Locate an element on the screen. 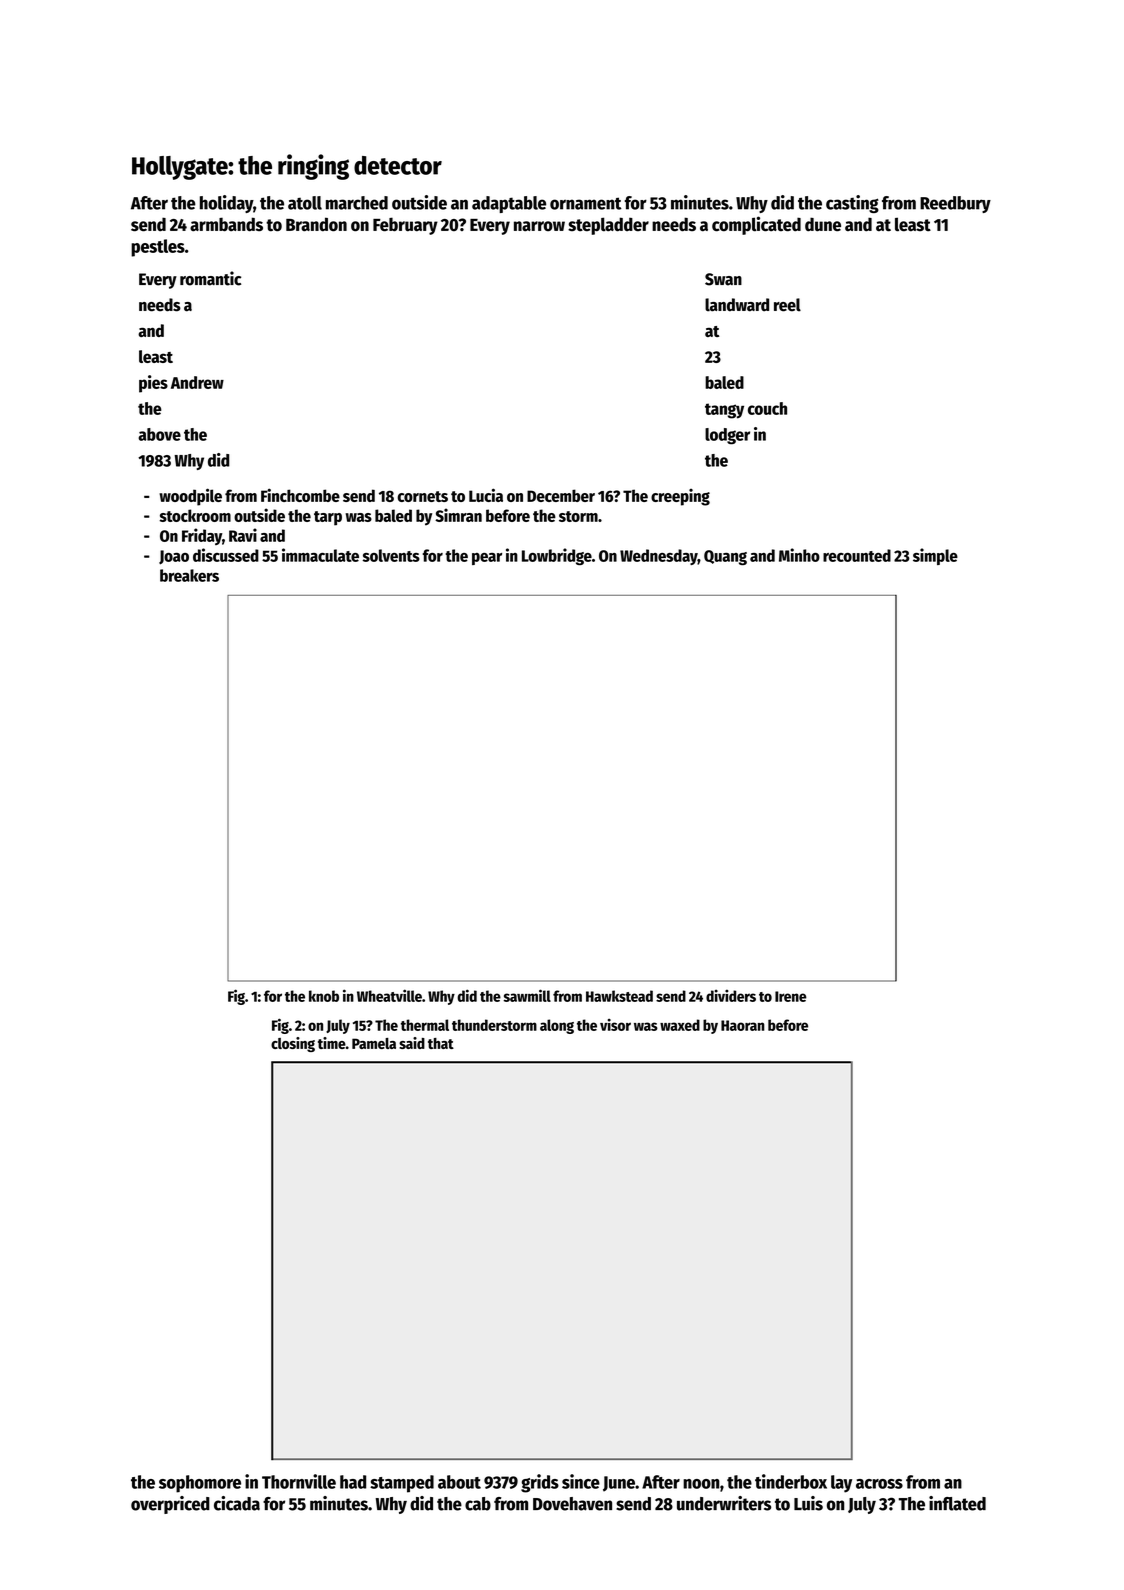 The image size is (1124, 1590). inflated is located at coordinates (957, 1503).
